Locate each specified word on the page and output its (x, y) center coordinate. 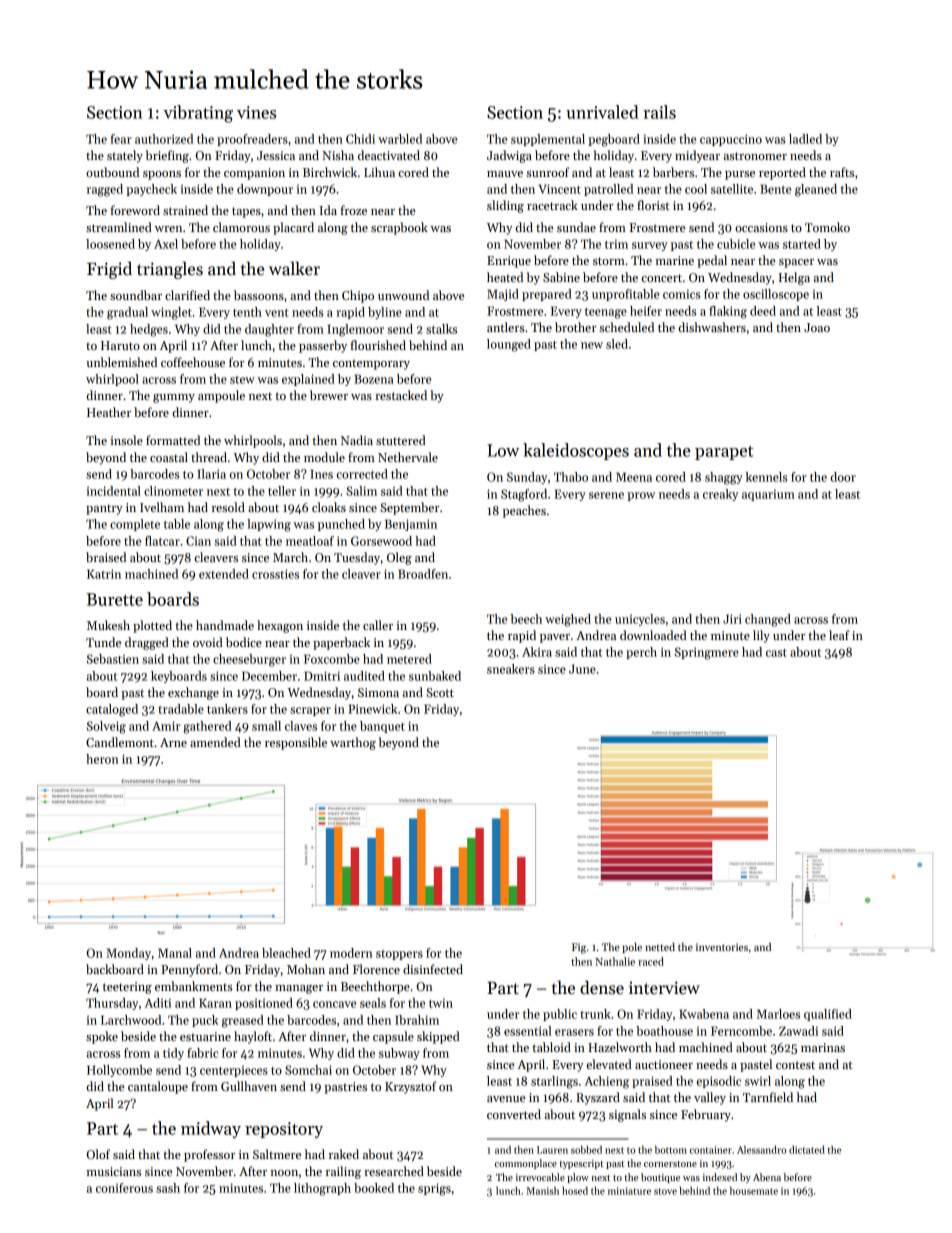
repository (284, 1130)
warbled (400, 139)
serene (606, 495)
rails (659, 112)
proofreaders (252, 140)
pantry (104, 509)
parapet (724, 452)
